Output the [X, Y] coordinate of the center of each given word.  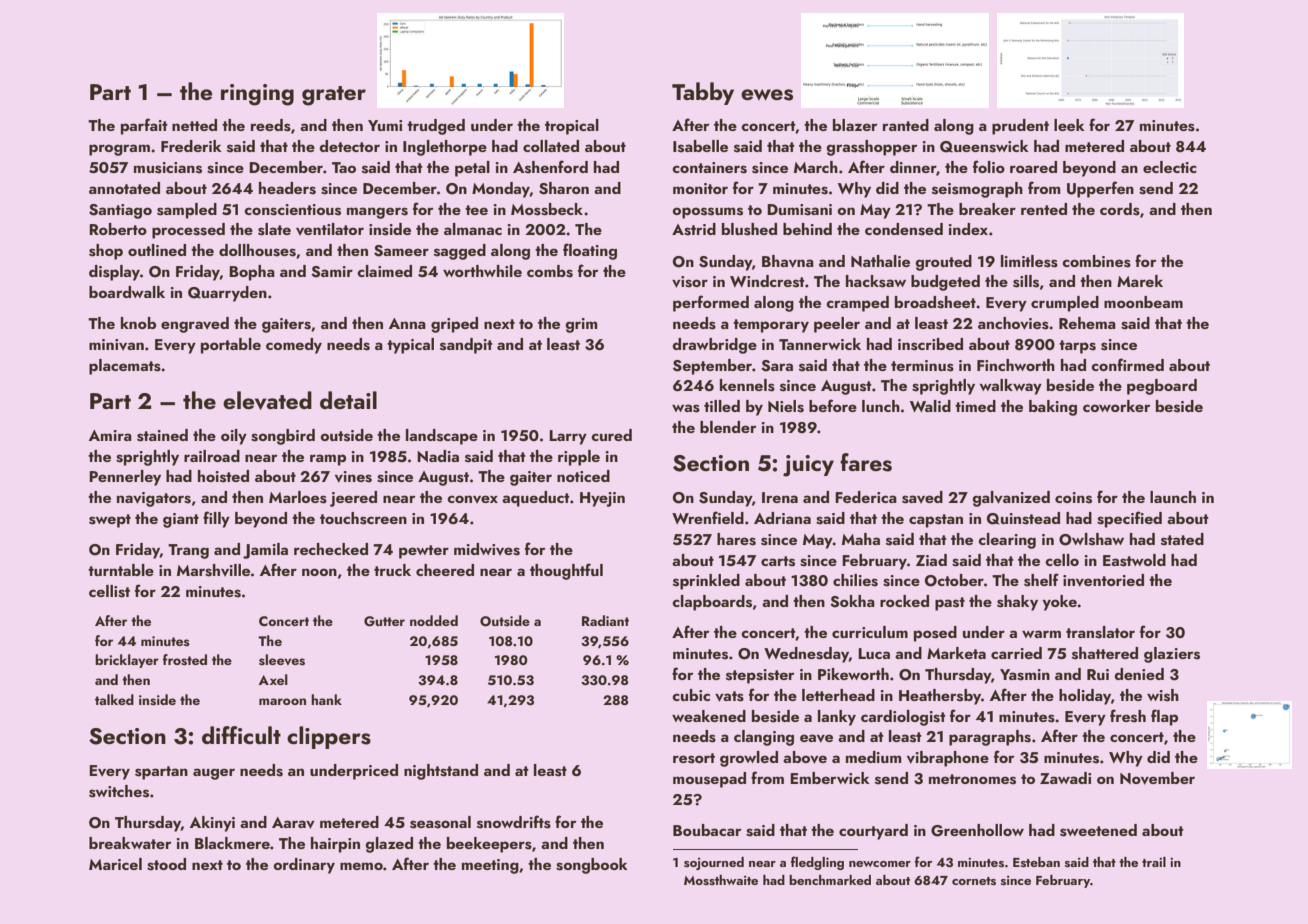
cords [1120, 209]
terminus [922, 366]
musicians [168, 168]
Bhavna [788, 261]
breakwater [130, 843]
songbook [592, 866]
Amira [110, 435]
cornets [974, 881]
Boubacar [707, 830]
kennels [747, 385]
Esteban [1036, 862]
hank [326, 699]
